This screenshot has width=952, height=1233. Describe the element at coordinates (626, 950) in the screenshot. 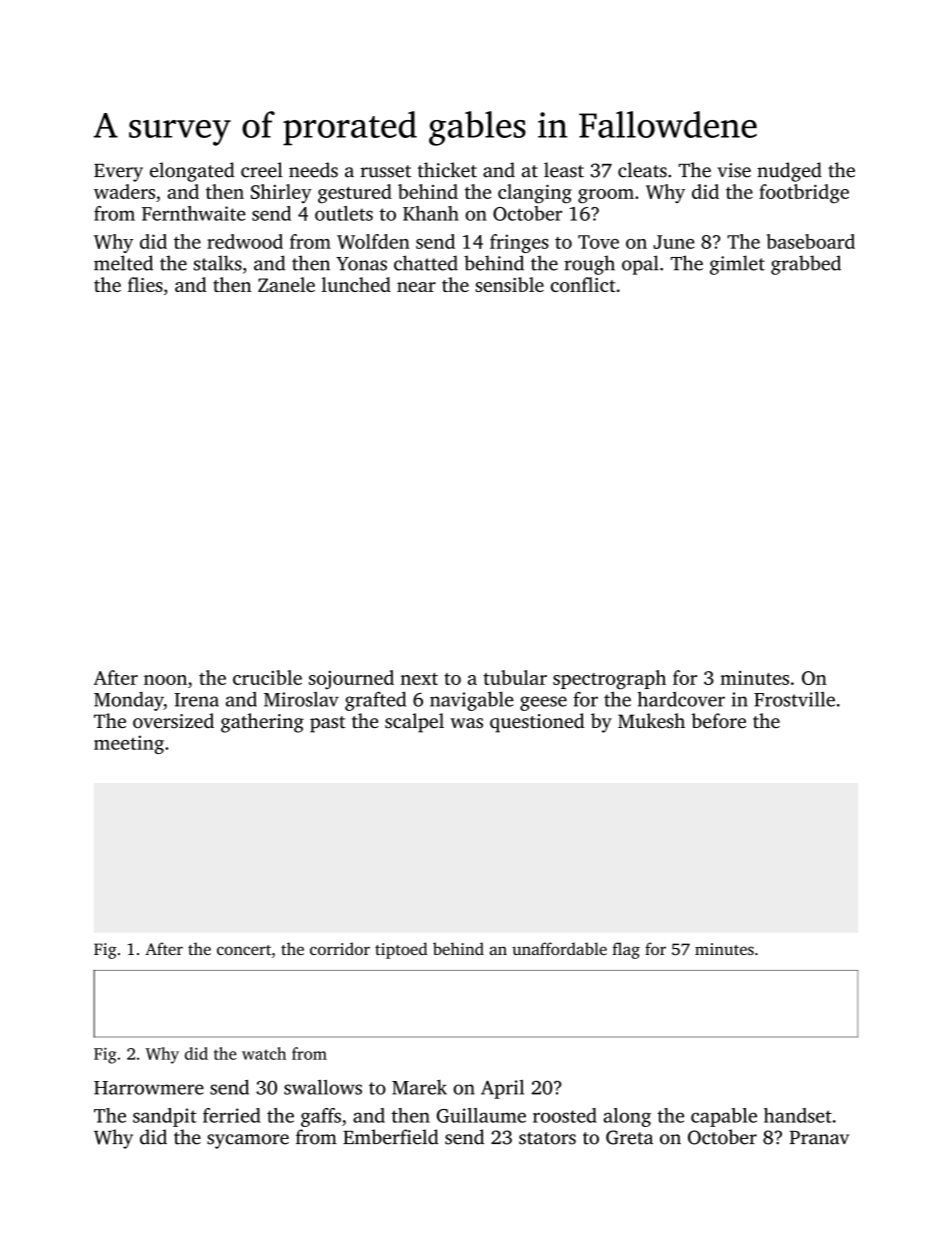

I see `flag` at that location.
